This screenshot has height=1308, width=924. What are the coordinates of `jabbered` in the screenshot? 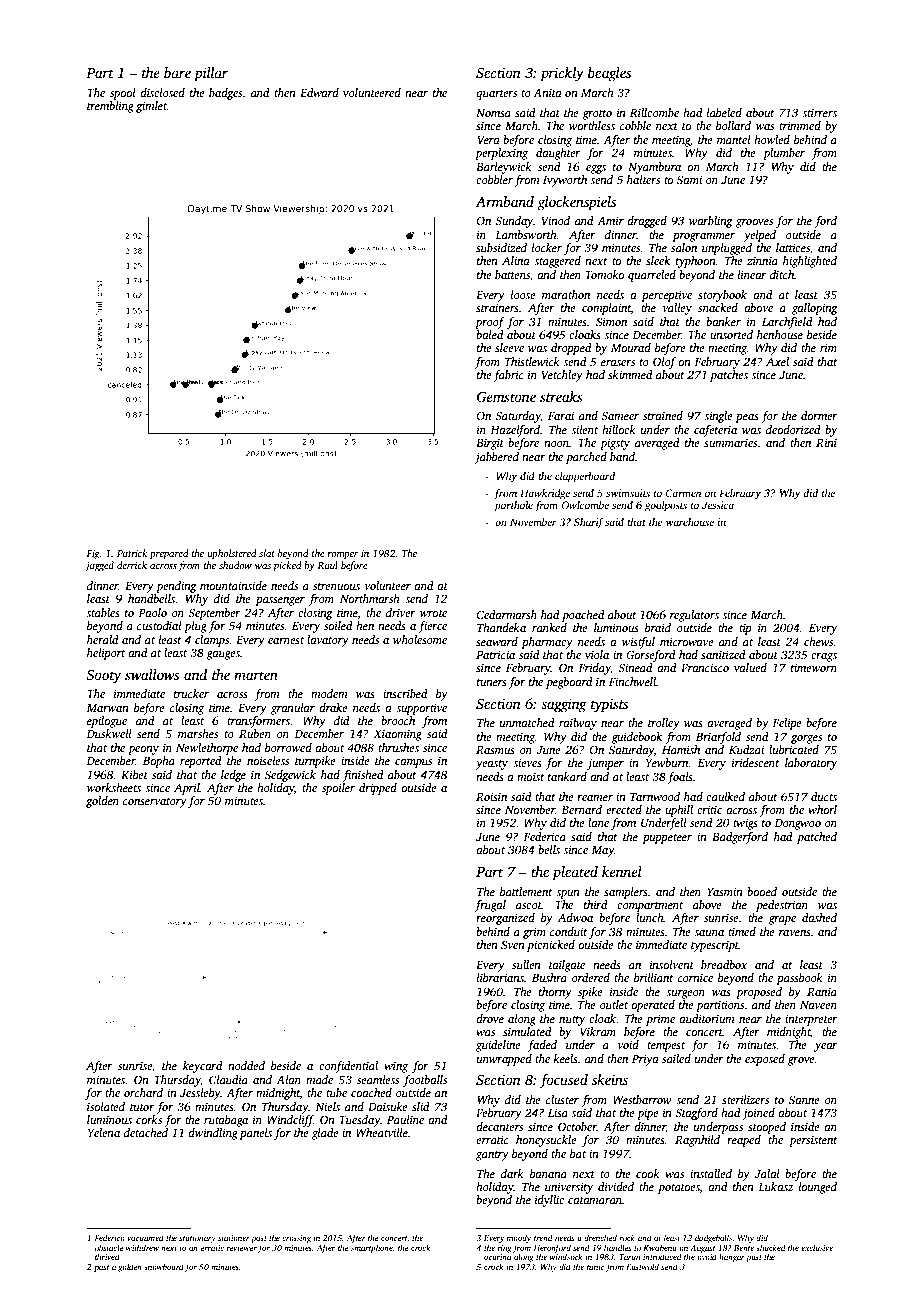 It's located at (497, 458).
